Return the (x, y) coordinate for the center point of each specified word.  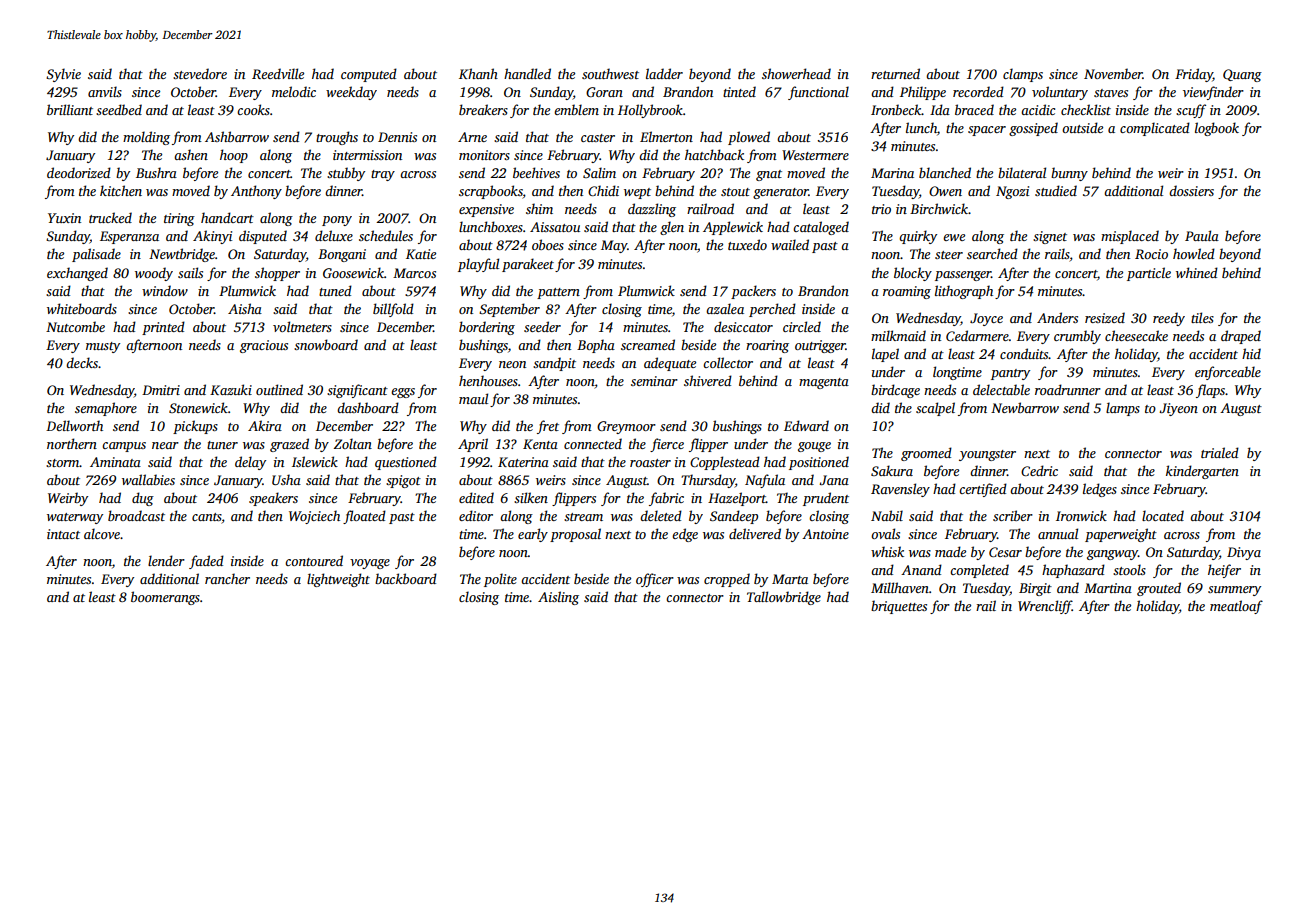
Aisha (245, 308)
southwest (610, 73)
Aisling (558, 598)
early (533, 535)
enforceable (1228, 373)
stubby (346, 174)
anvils (105, 91)
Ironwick (1081, 515)
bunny (1069, 174)
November (1113, 73)
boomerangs (165, 598)
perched (772, 310)
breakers (483, 109)
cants (207, 517)
